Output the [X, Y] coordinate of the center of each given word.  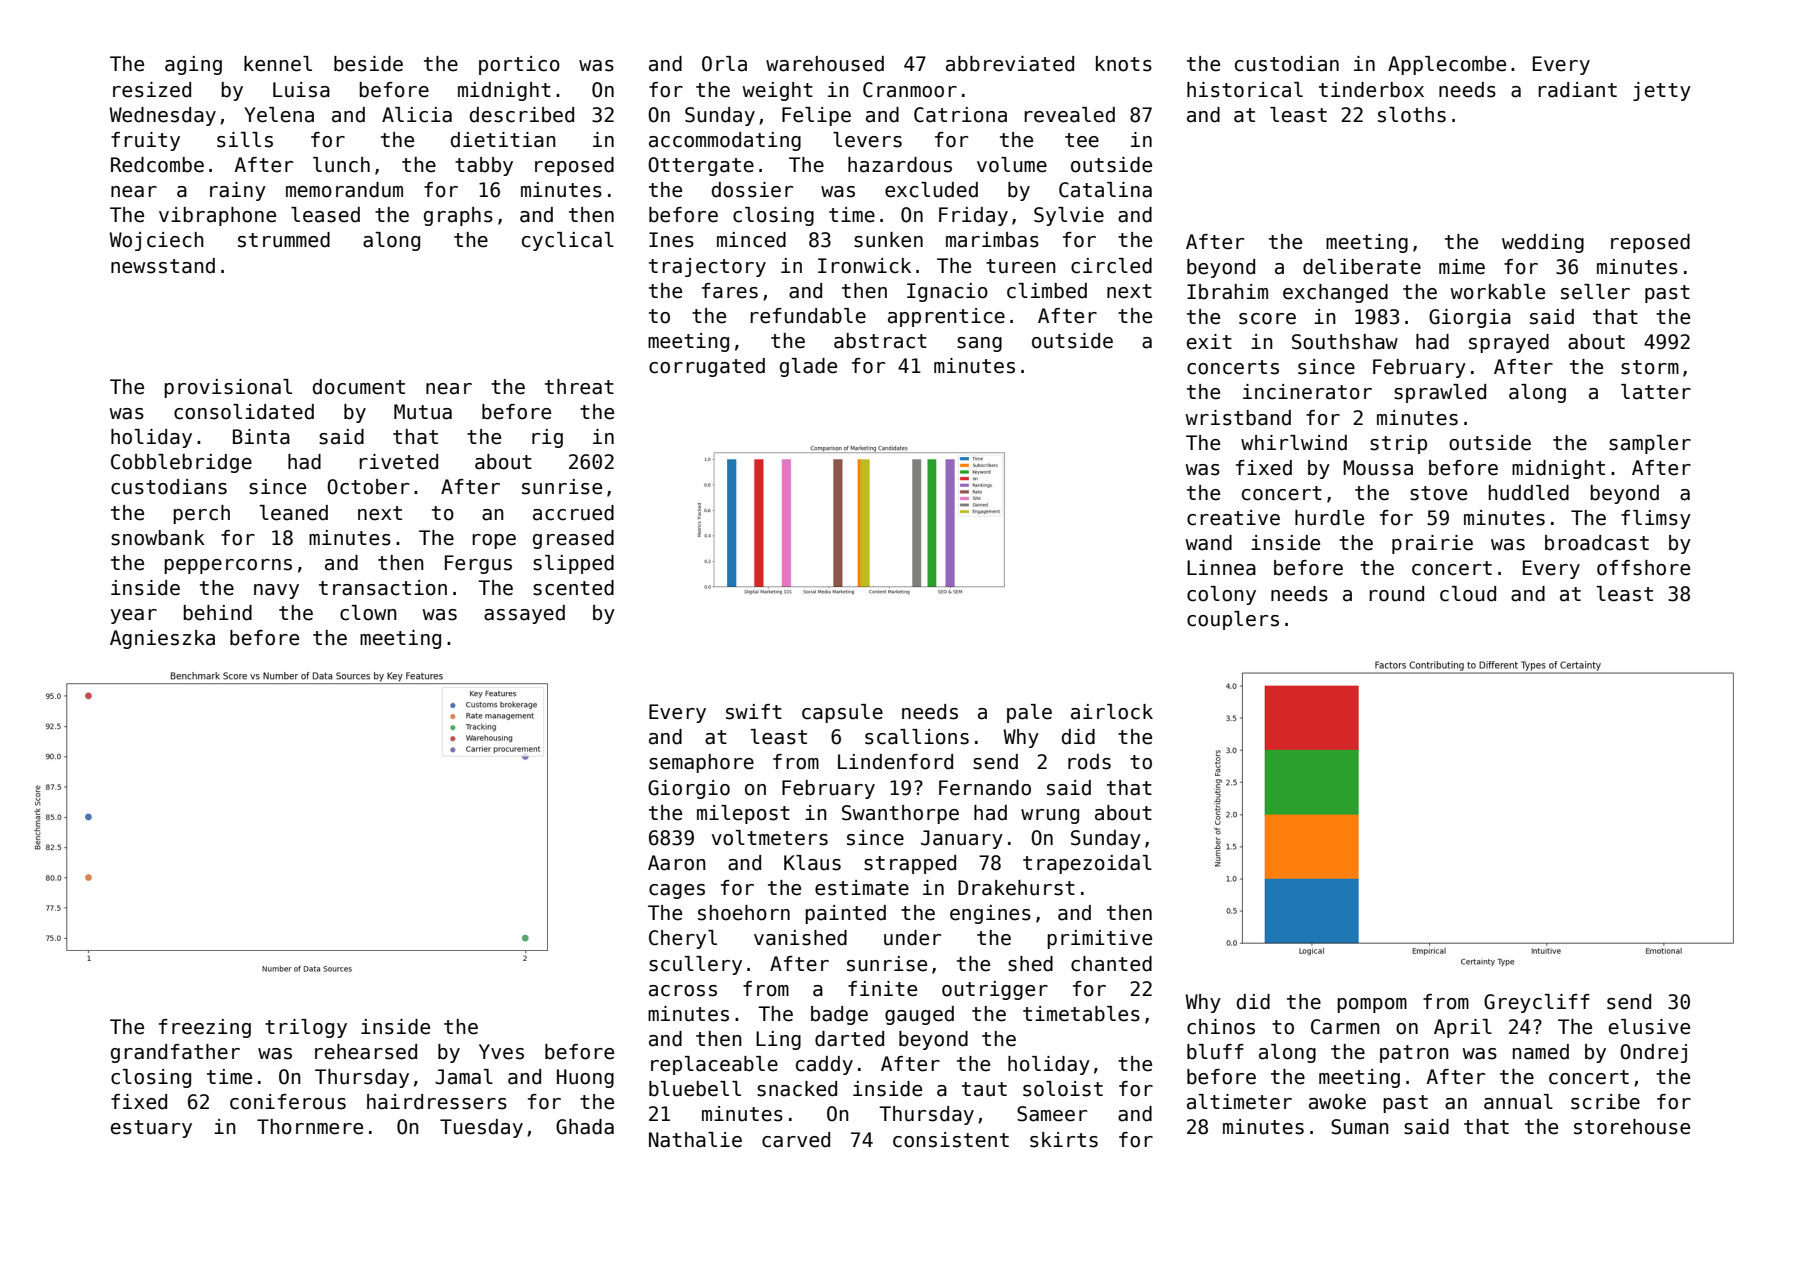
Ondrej [1653, 1053]
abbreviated [1010, 64]
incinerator [1307, 392]
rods [1089, 762]
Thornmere [310, 1127]
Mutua [423, 412]
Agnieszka [162, 639]
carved [796, 1140]
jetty [1662, 91]
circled [1111, 266]
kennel [278, 64]
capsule [842, 713]
